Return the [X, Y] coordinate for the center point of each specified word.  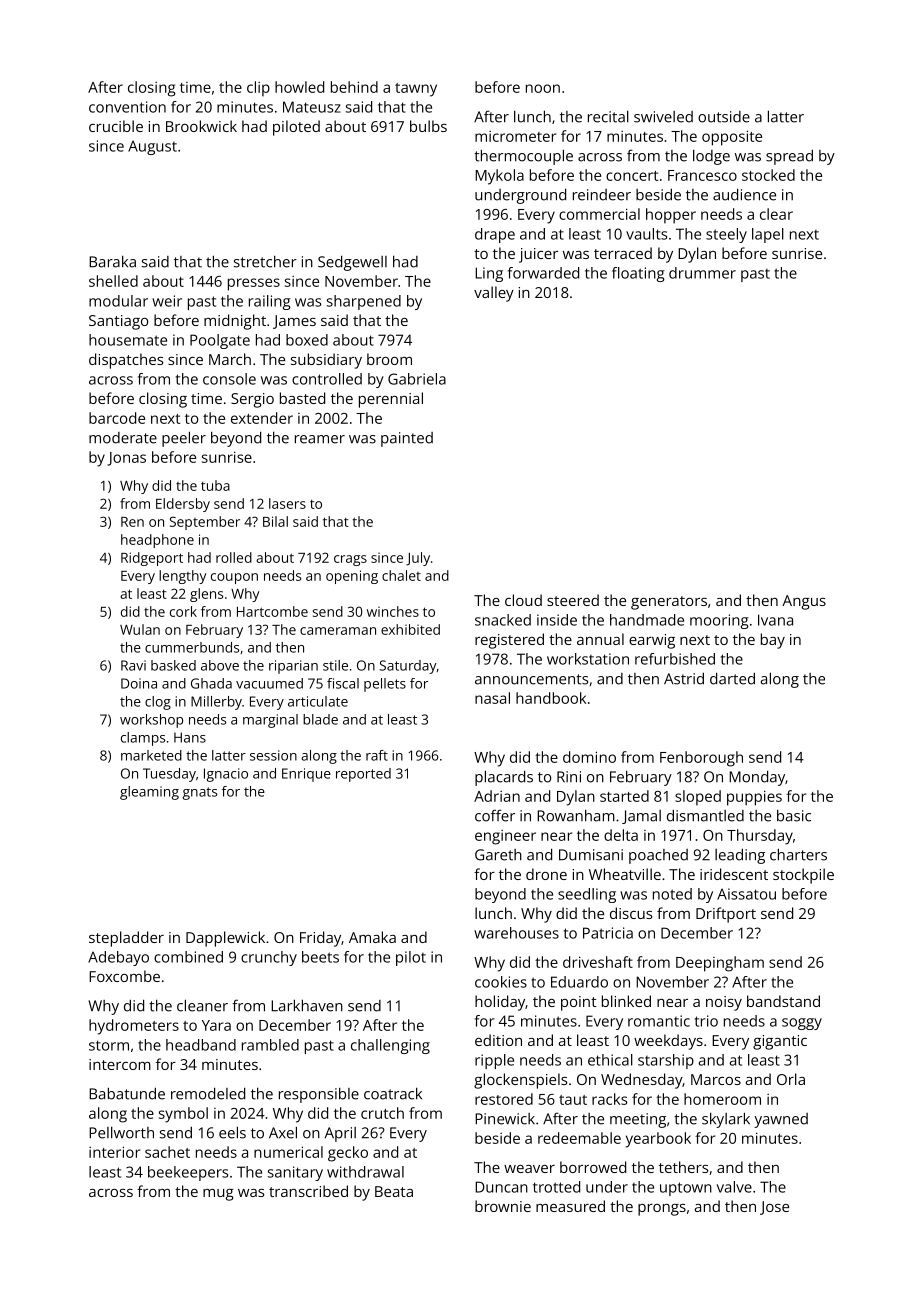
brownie [503, 1206]
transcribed [308, 1191]
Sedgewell [352, 263]
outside [724, 117]
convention [127, 107]
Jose [774, 1208]
